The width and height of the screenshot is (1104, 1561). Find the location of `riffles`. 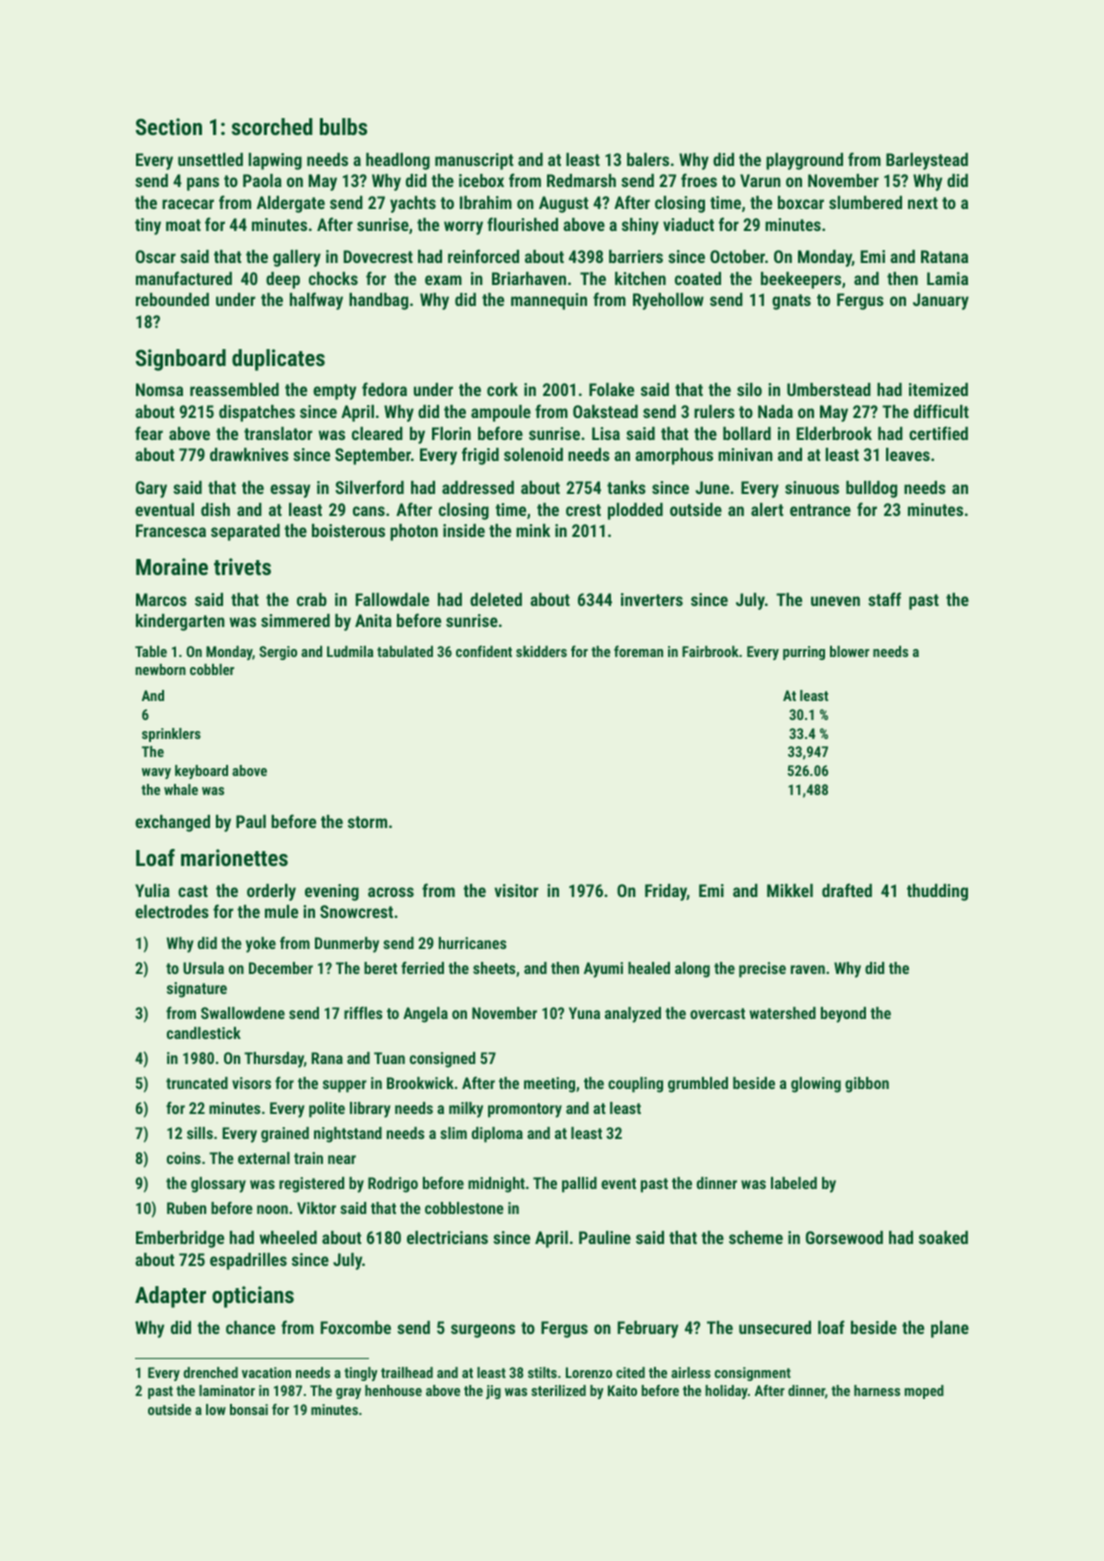

riffles is located at coordinates (363, 1012).
